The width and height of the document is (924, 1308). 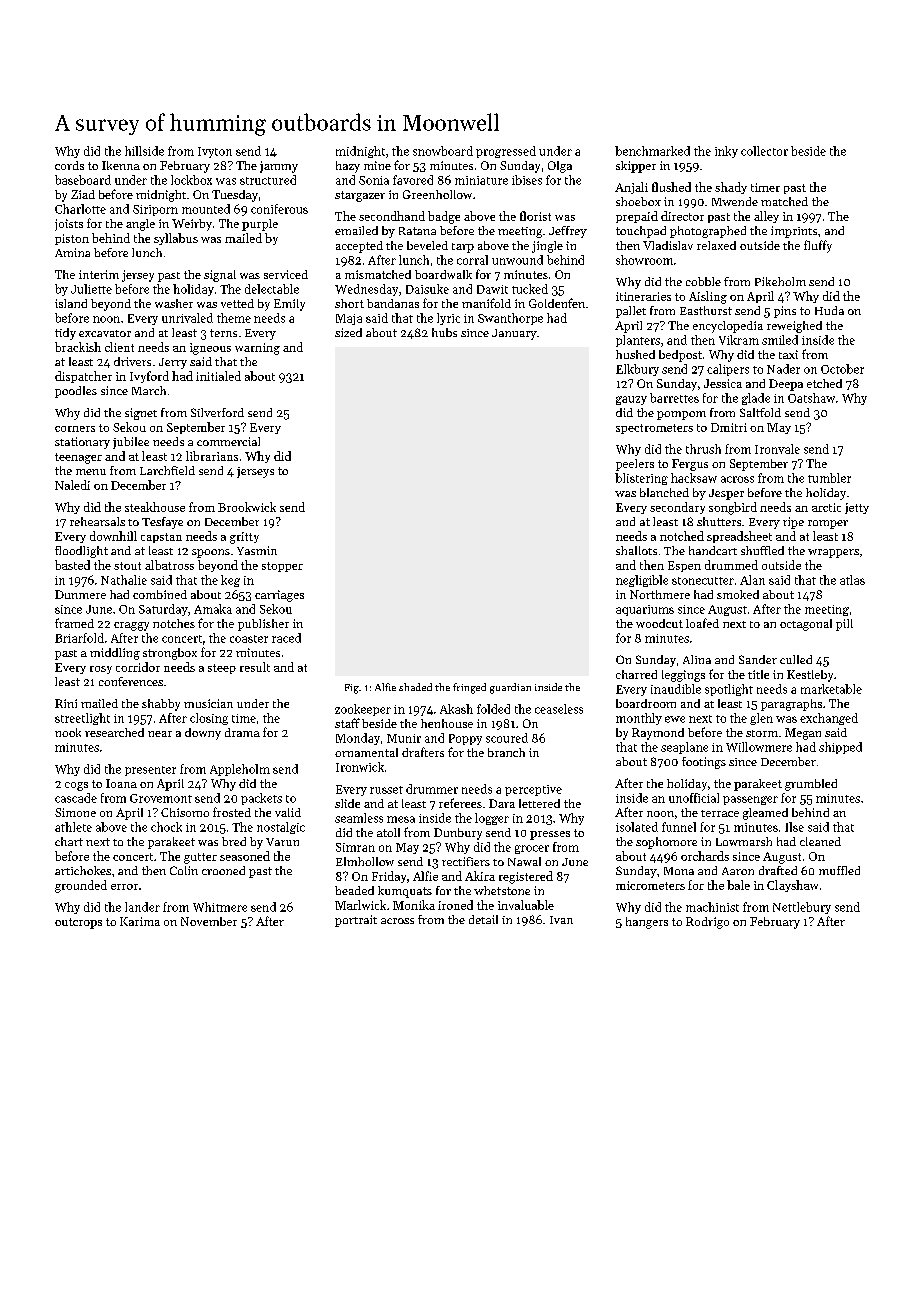 I want to click on Raymond, so click(x=658, y=734).
